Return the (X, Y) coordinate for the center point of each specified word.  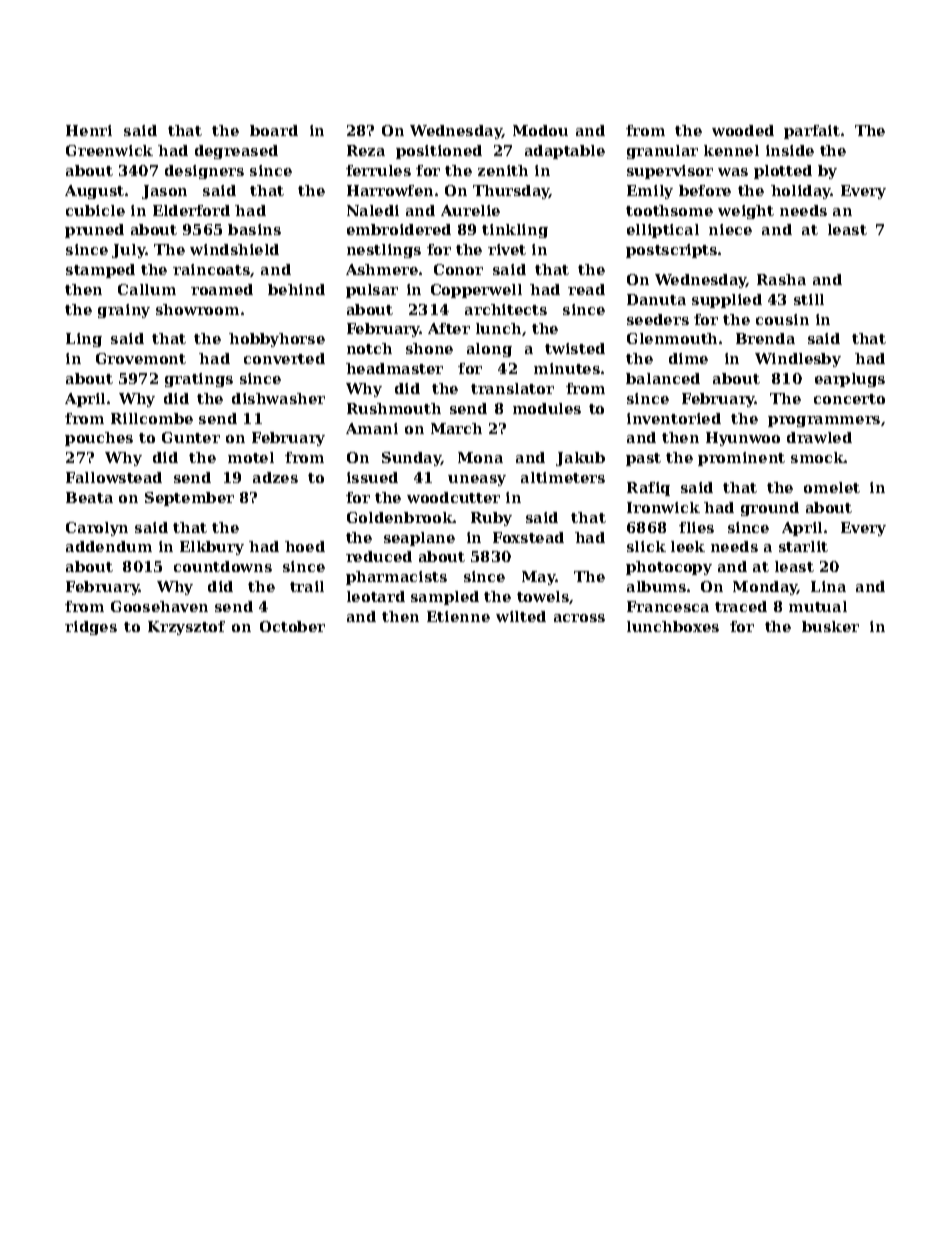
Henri (89, 130)
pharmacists (396, 578)
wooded (743, 130)
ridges (91, 628)
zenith (503, 170)
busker (830, 626)
